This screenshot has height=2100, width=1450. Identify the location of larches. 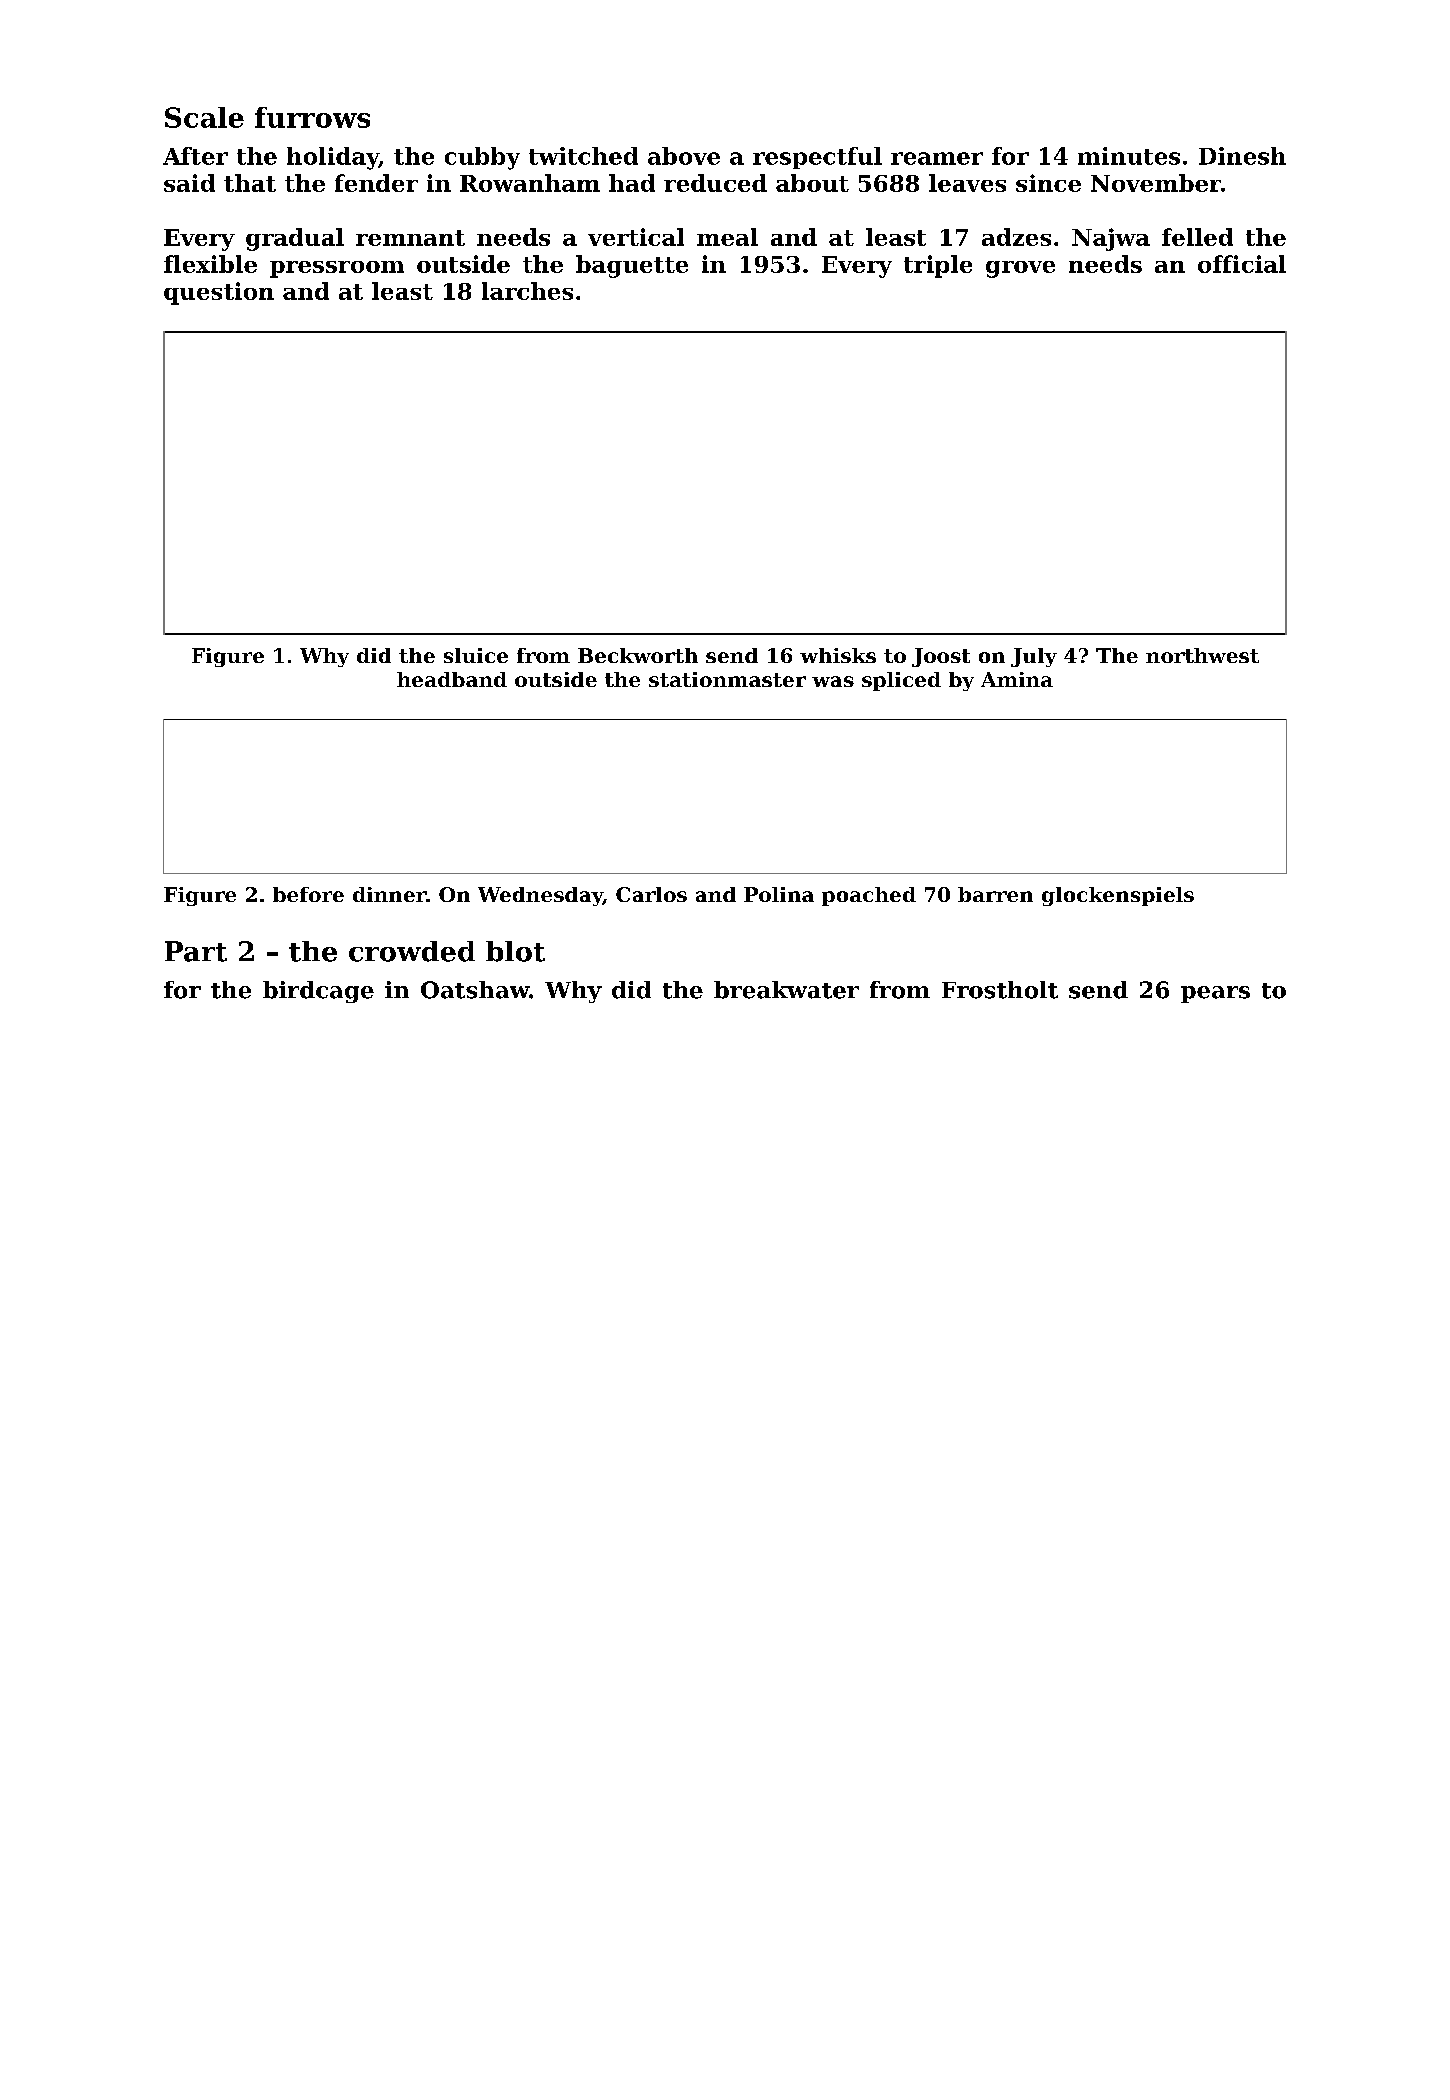
(527, 291).
